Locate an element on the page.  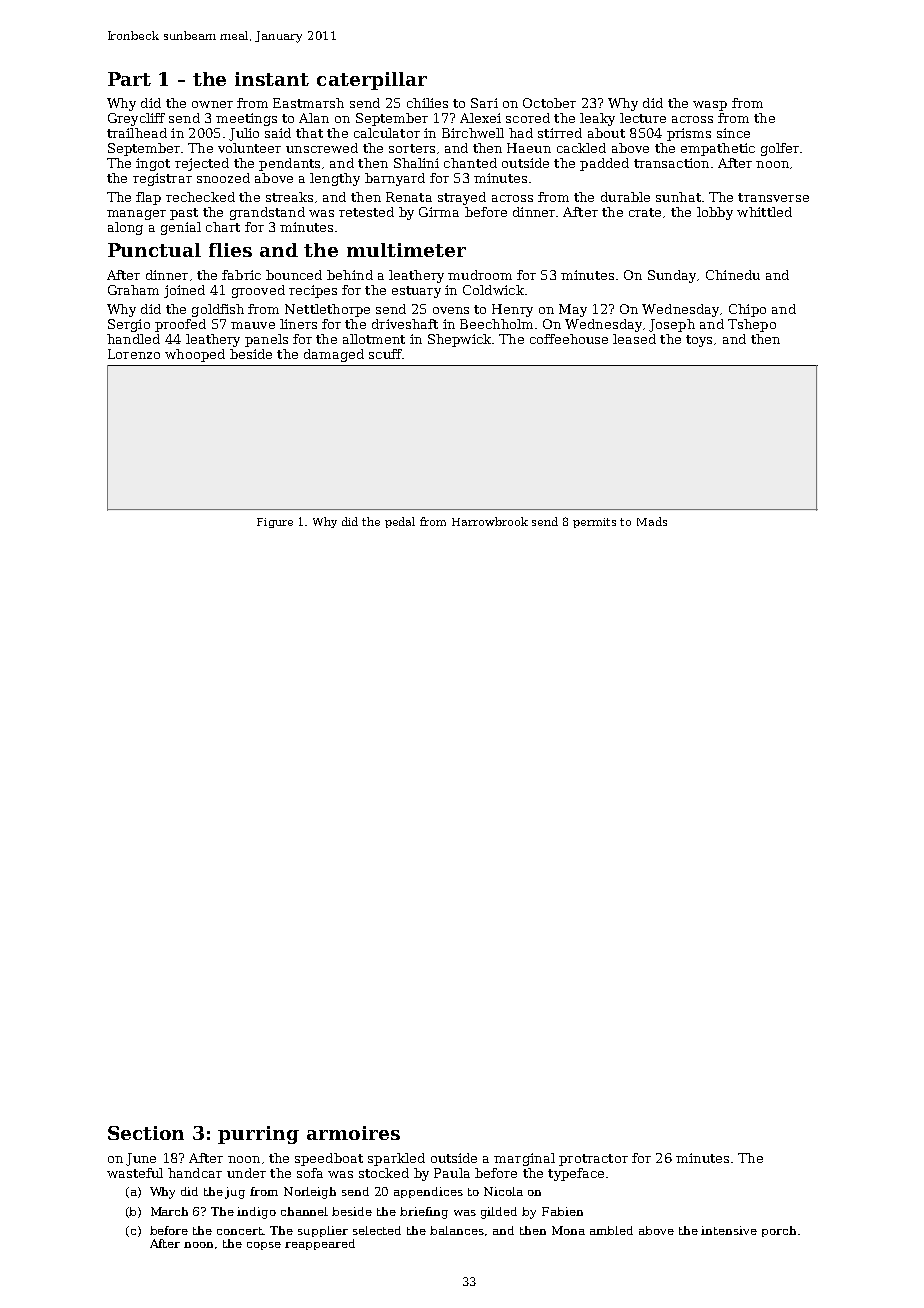
armoires is located at coordinates (353, 1133).
